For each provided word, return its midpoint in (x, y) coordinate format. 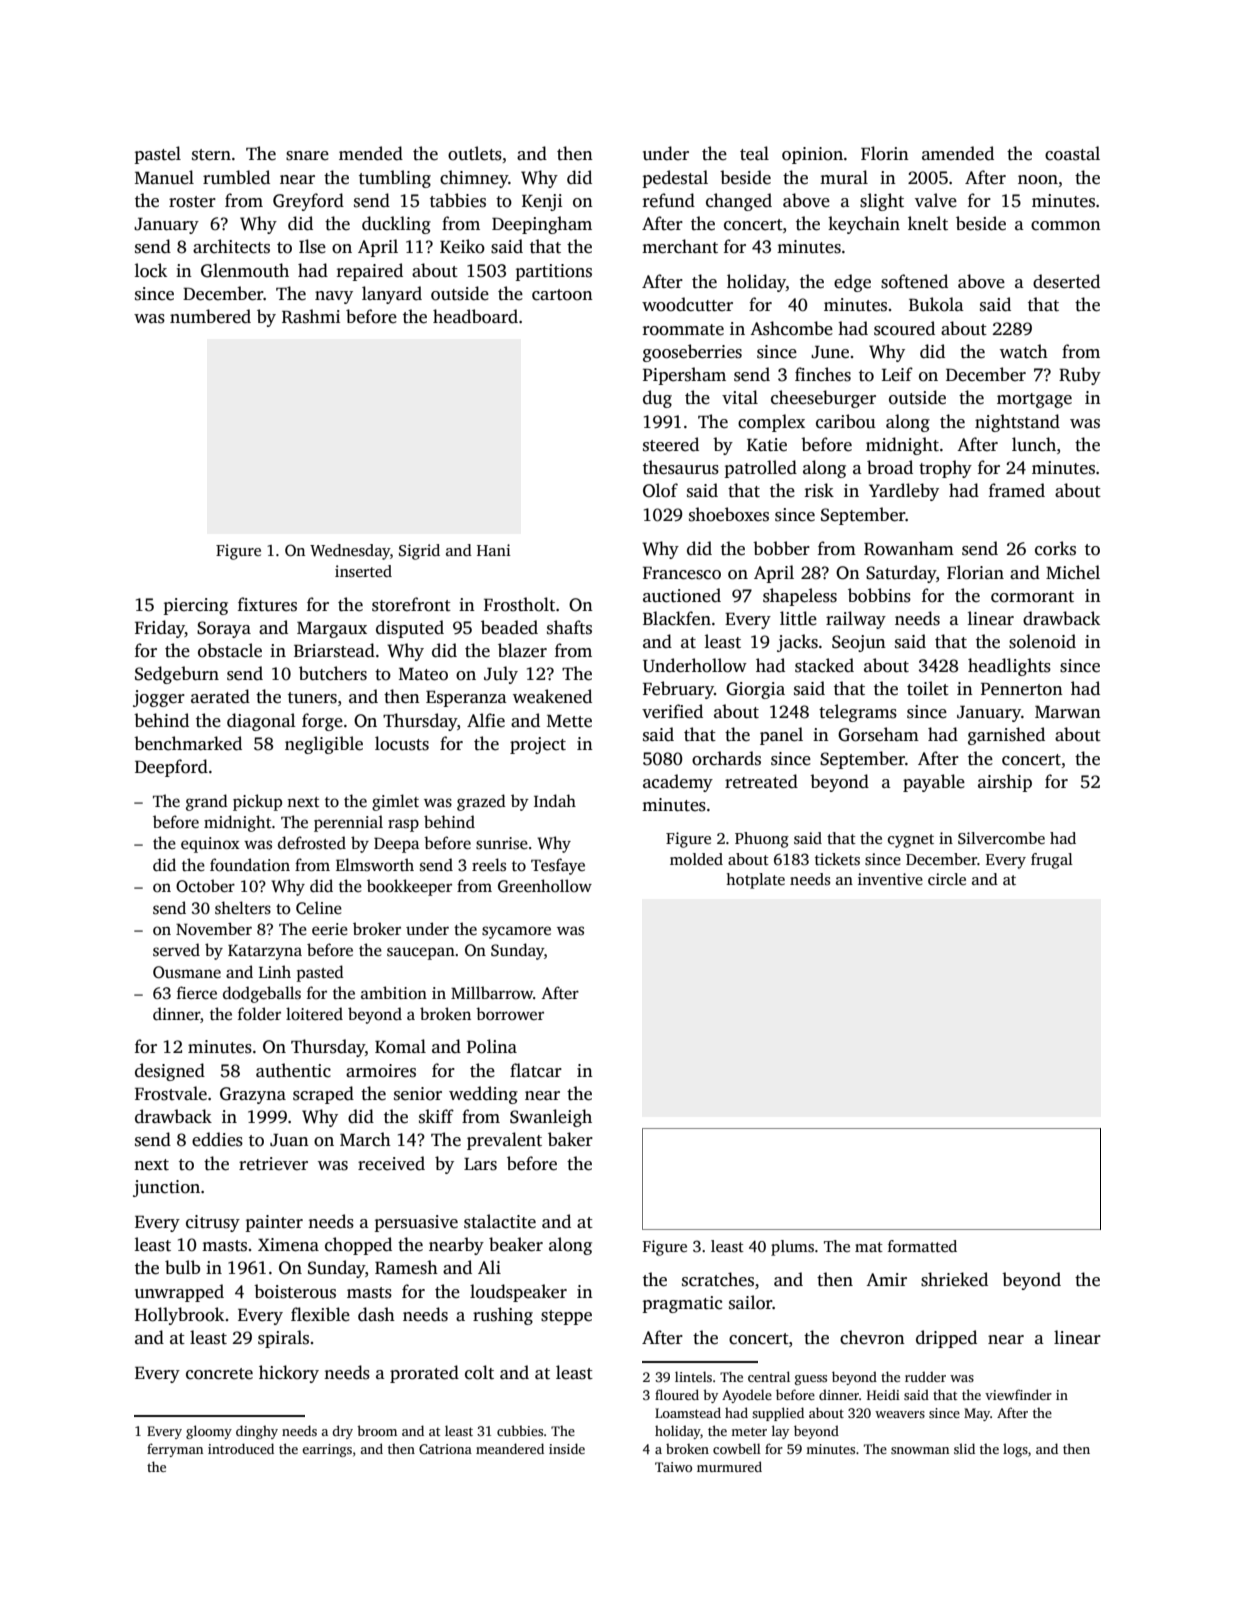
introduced (241, 1448)
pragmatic (682, 1304)
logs (1015, 1450)
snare (307, 156)
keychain (864, 225)
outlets (475, 153)
